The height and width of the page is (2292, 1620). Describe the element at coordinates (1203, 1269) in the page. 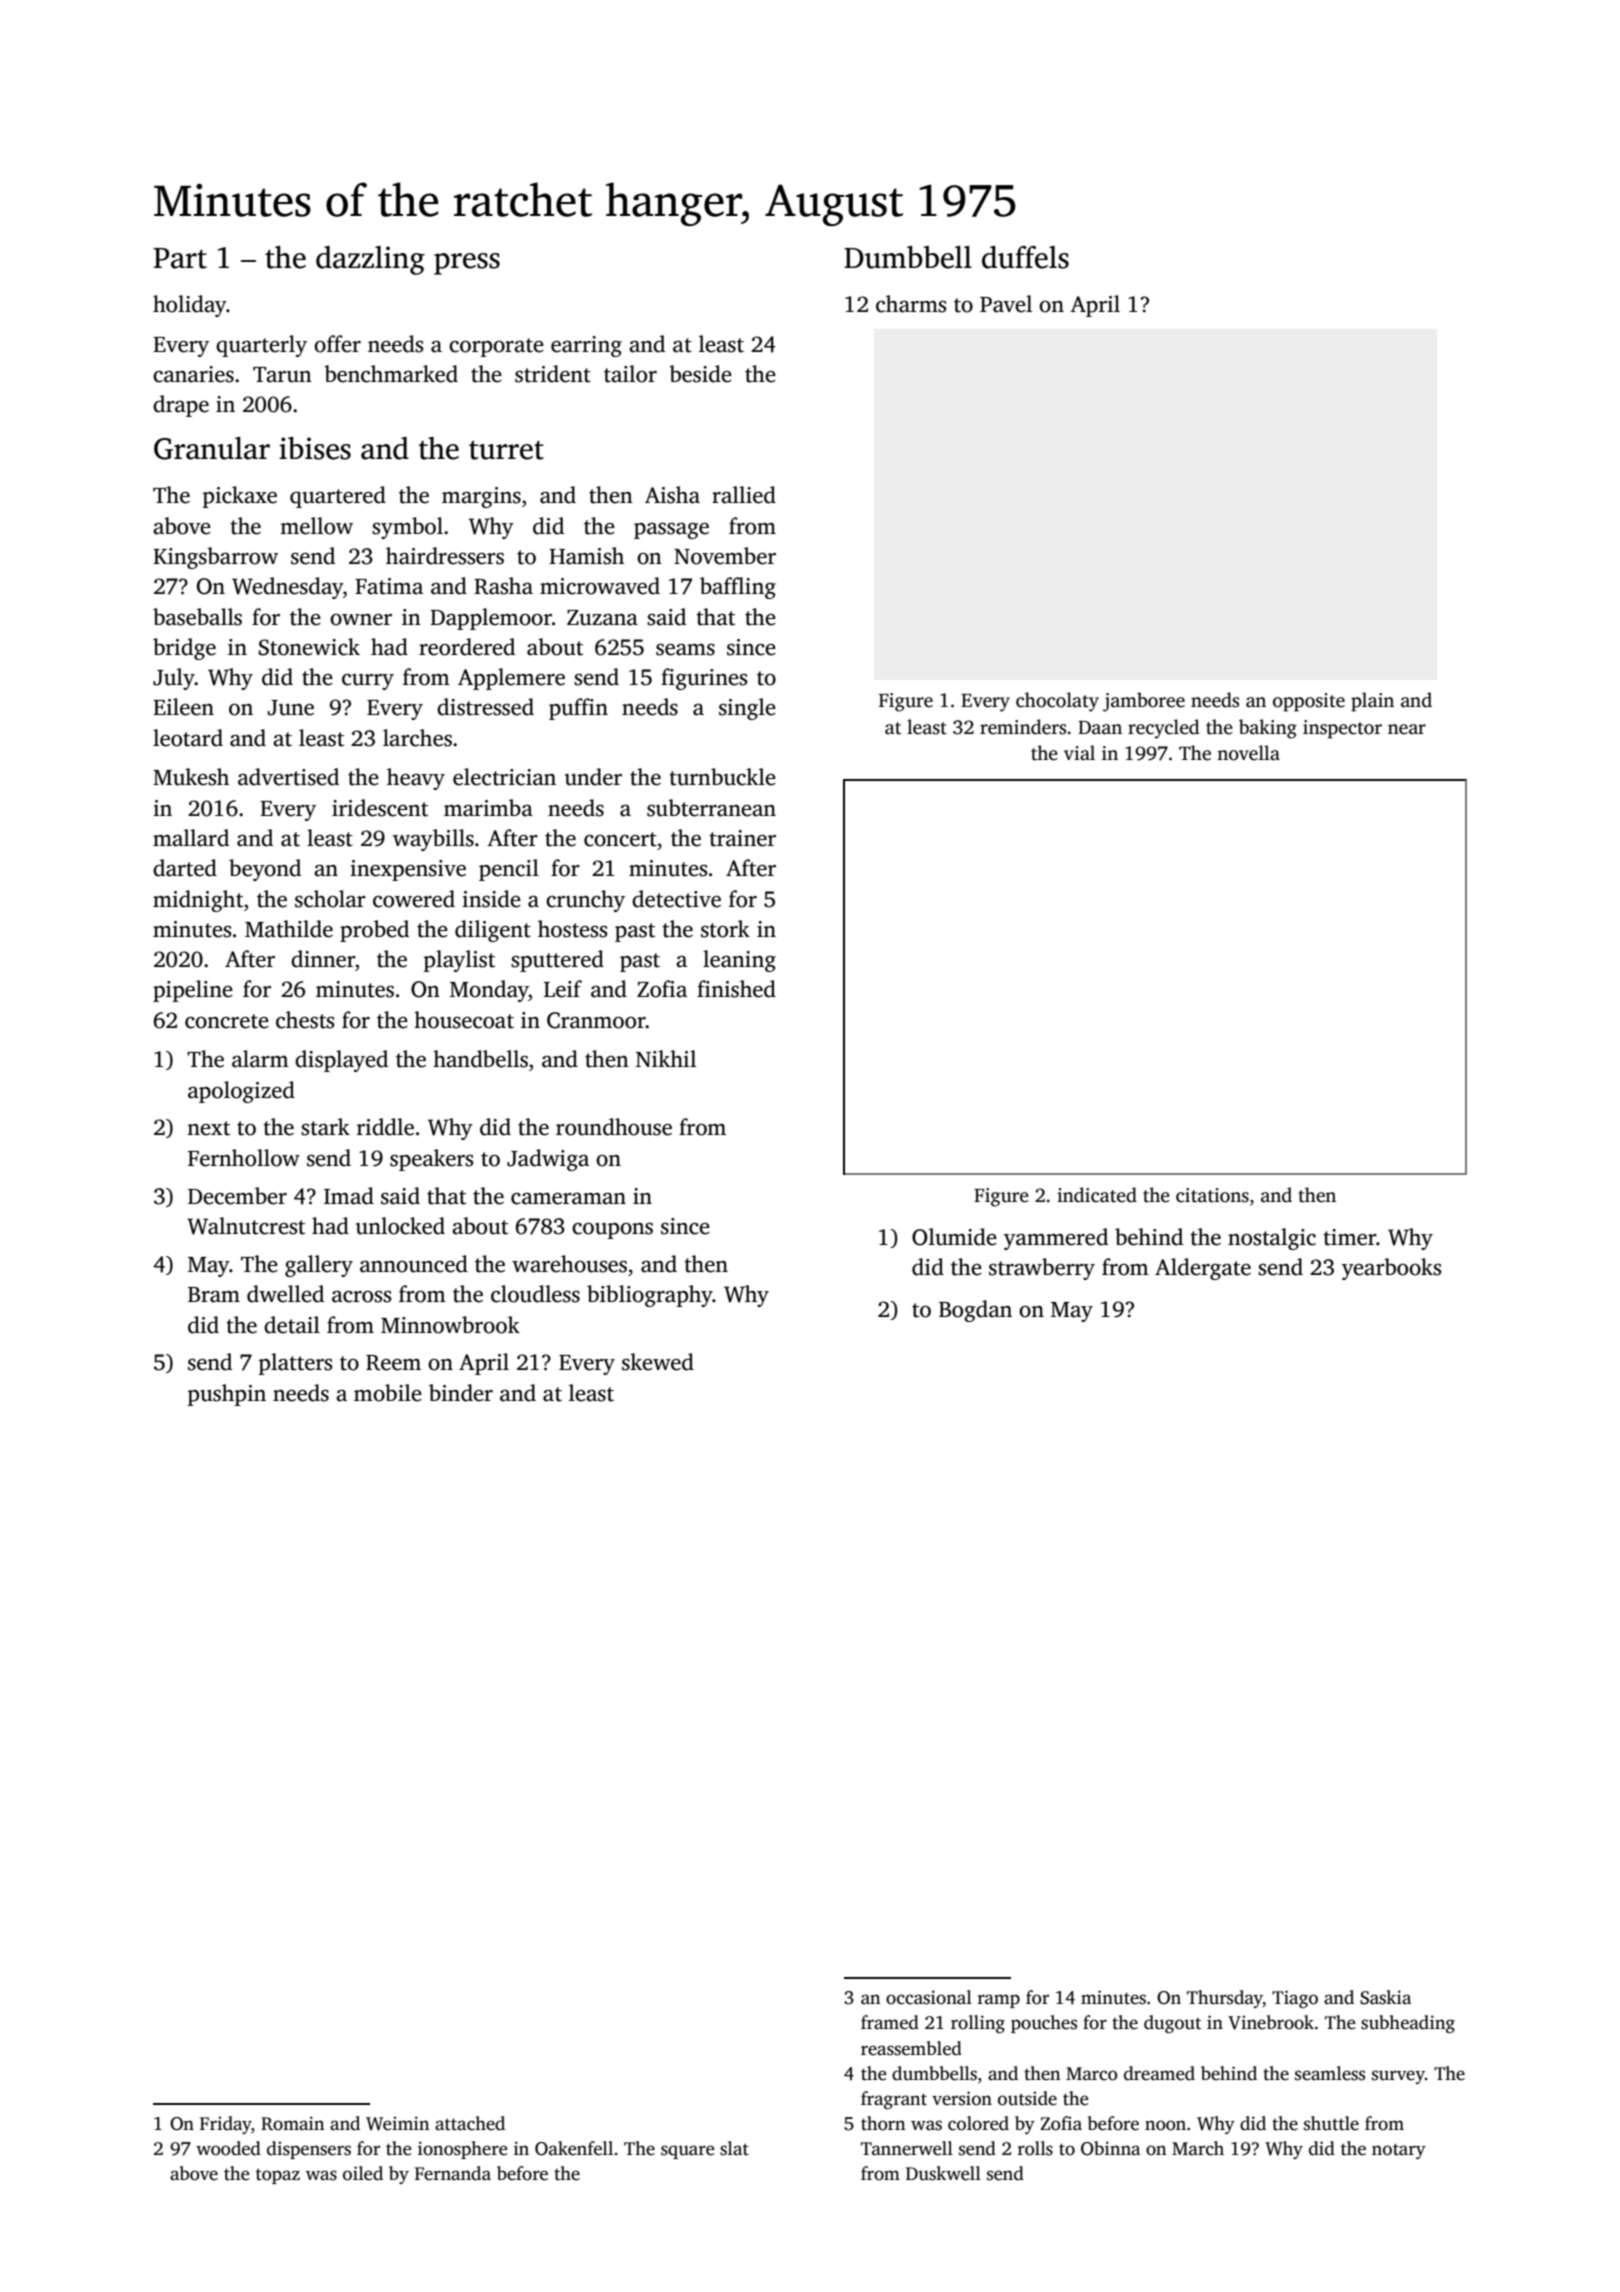

I see `Aldergate` at that location.
